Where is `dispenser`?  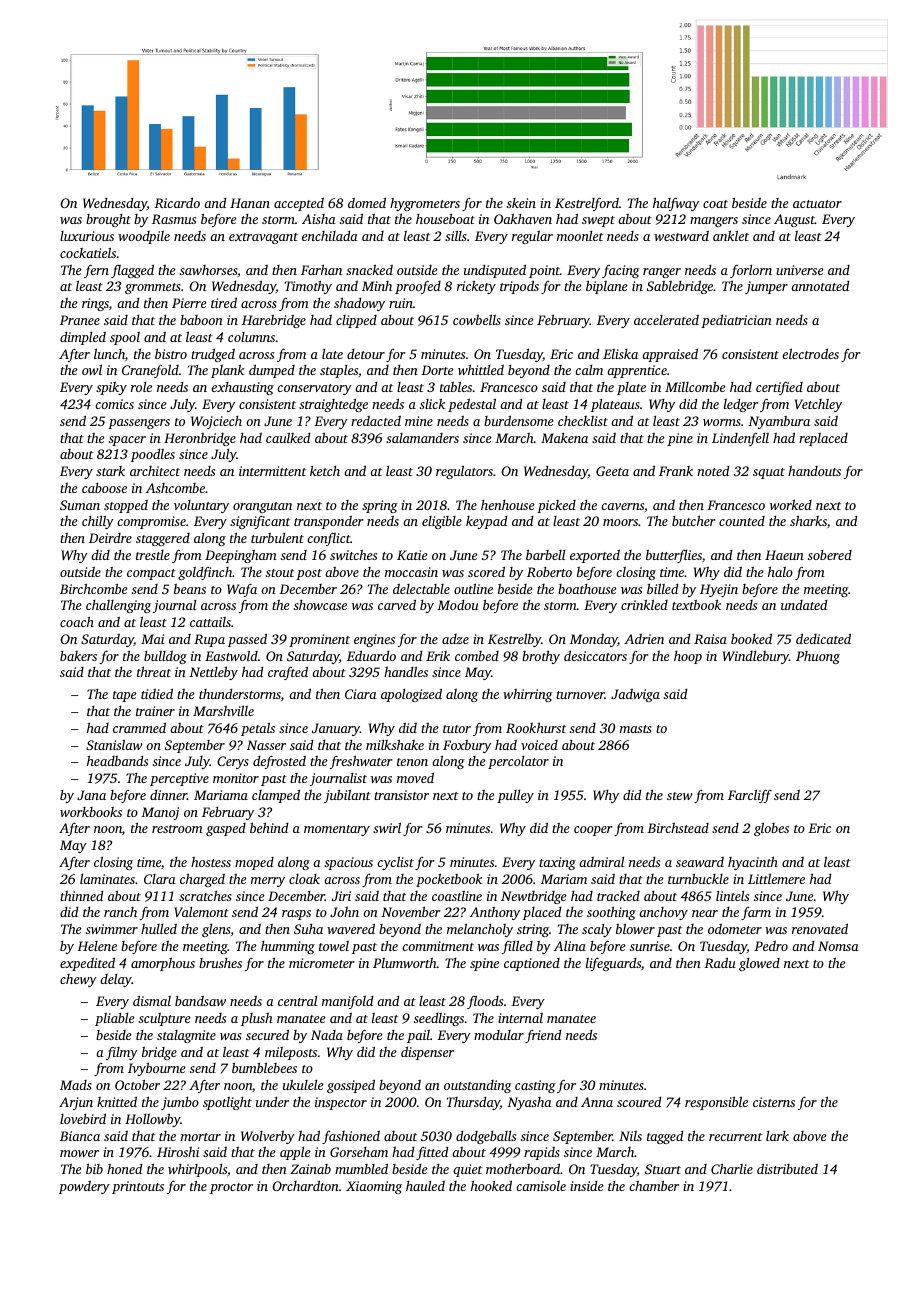 dispenser is located at coordinates (427, 1053).
